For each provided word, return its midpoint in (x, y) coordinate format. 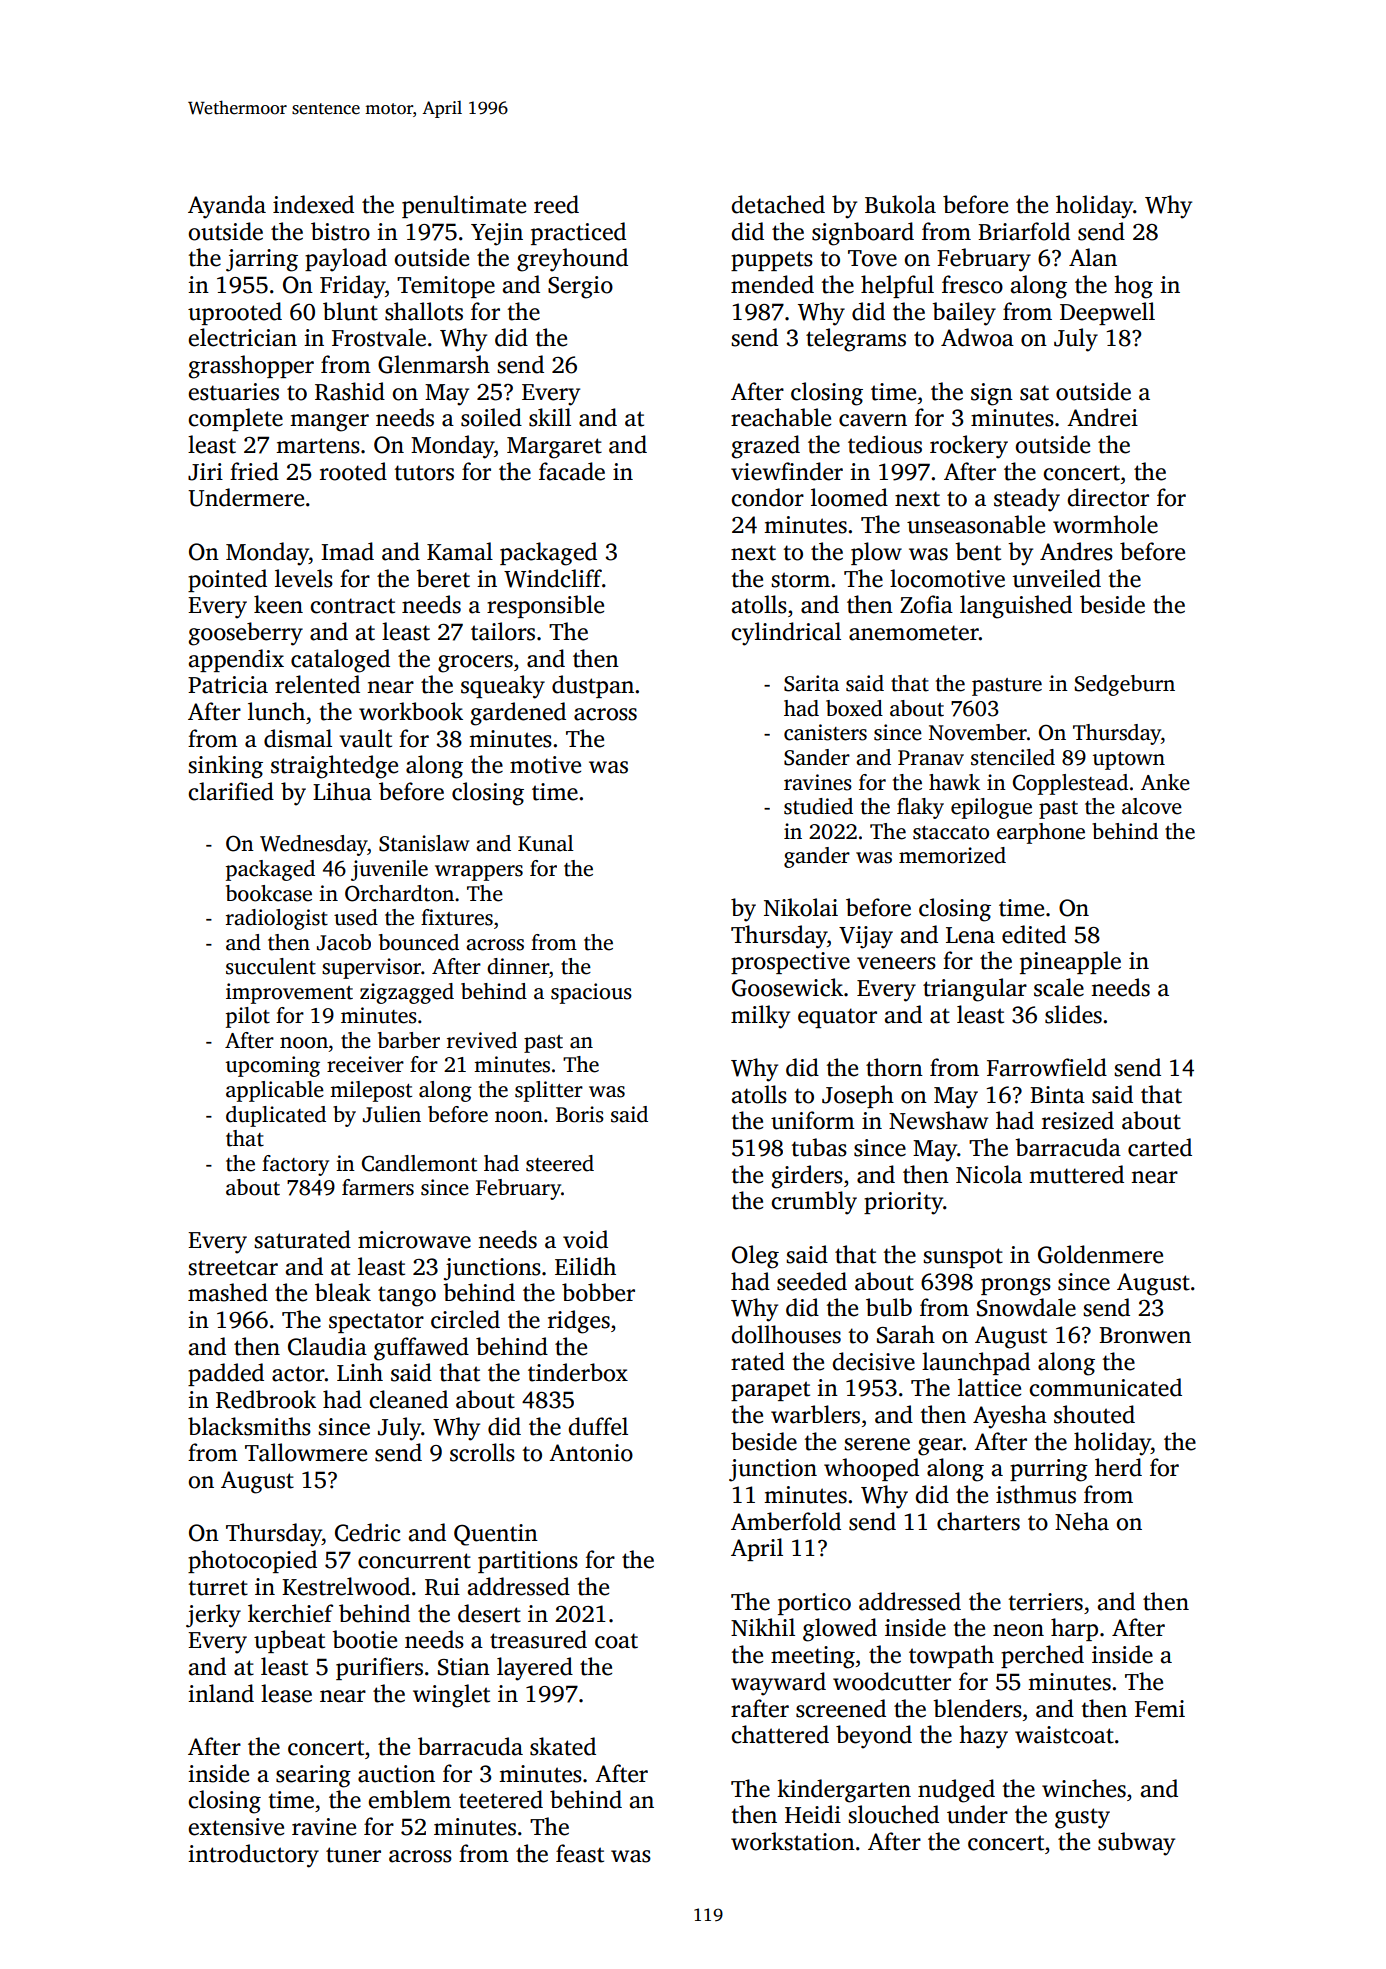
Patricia (228, 685)
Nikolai (801, 907)
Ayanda (227, 207)
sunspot (963, 1258)
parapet (770, 1391)
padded (226, 1374)
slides (1073, 1014)
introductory (253, 1856)
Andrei (1102, 417)
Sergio (580, 287)
